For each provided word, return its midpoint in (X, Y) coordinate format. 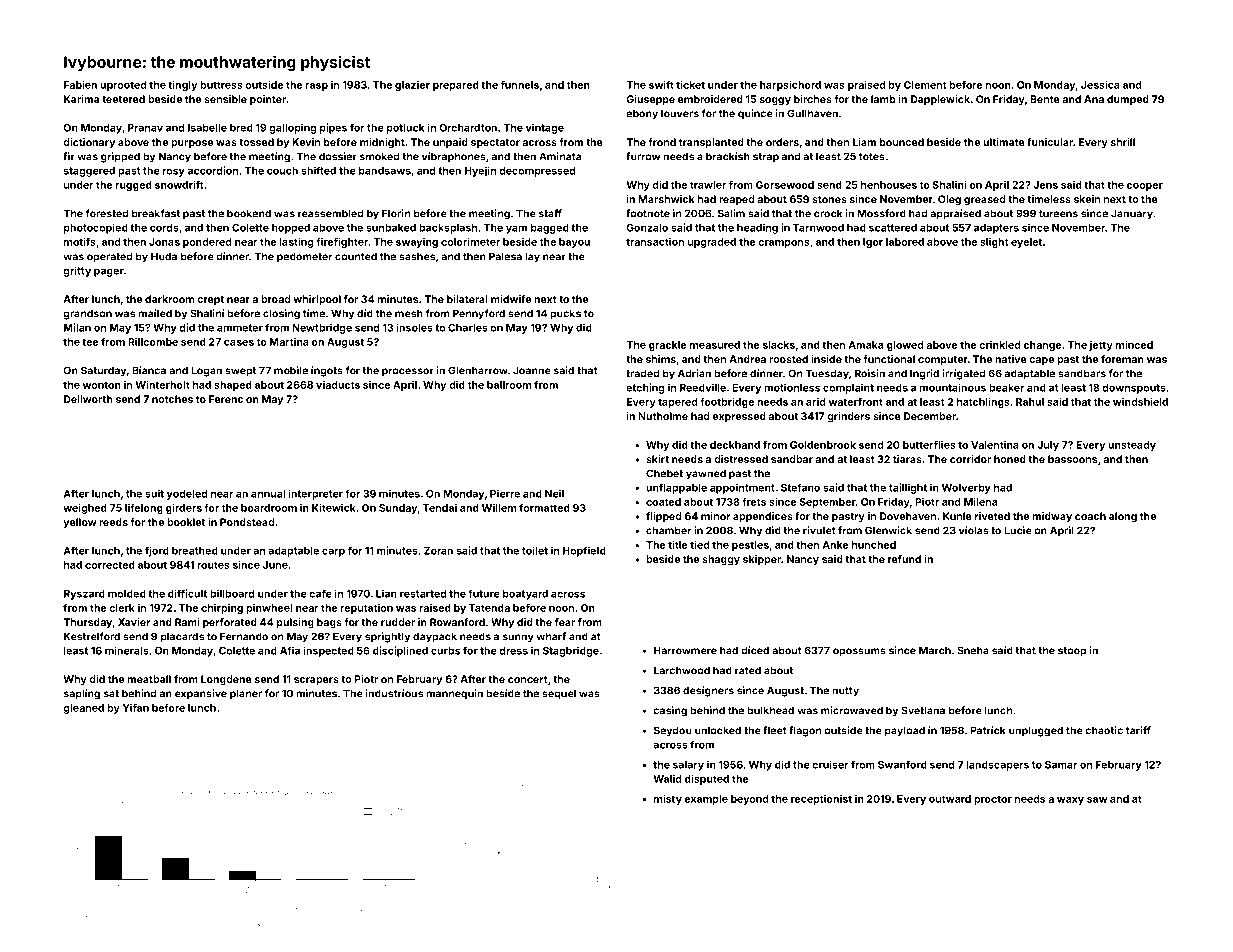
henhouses (889, 185)
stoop (1072, 652)
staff (550, 213)
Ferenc (226, 399)
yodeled (187, 495)
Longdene (226, 680)
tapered (677, 403)
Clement (925, 85)
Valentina (995, 445)
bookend (249, 213)
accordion (213, 170)
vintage (545, 128)
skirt (657, 459)
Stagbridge (571, 651)
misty (668, 799)
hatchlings (983, 402)
